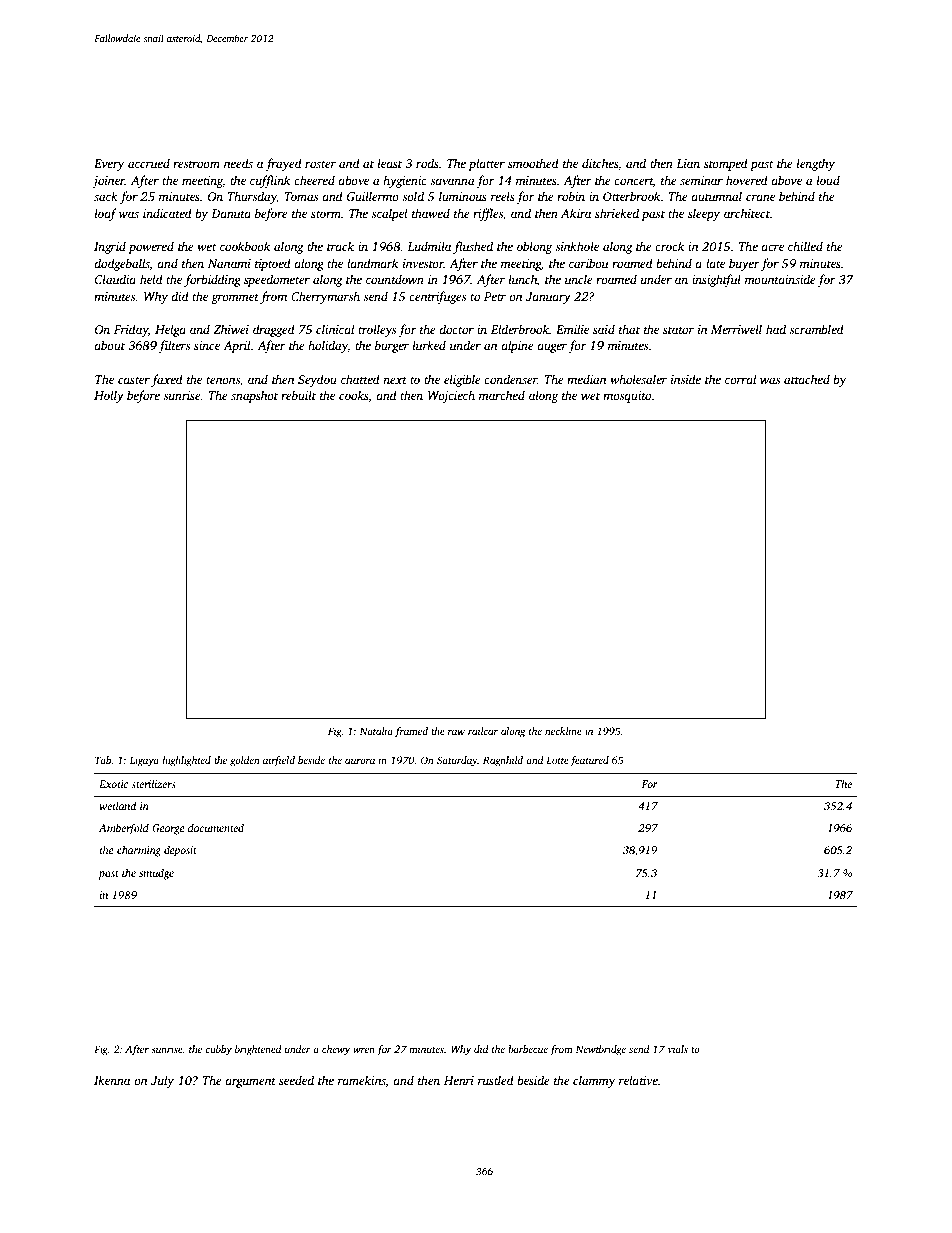 Image resolution: width=952 pixels, height=1233 pixels. What do you see at coordinates (360, 761) in the screenshot?
I see `aurora` at bounding box center [360, 761].
